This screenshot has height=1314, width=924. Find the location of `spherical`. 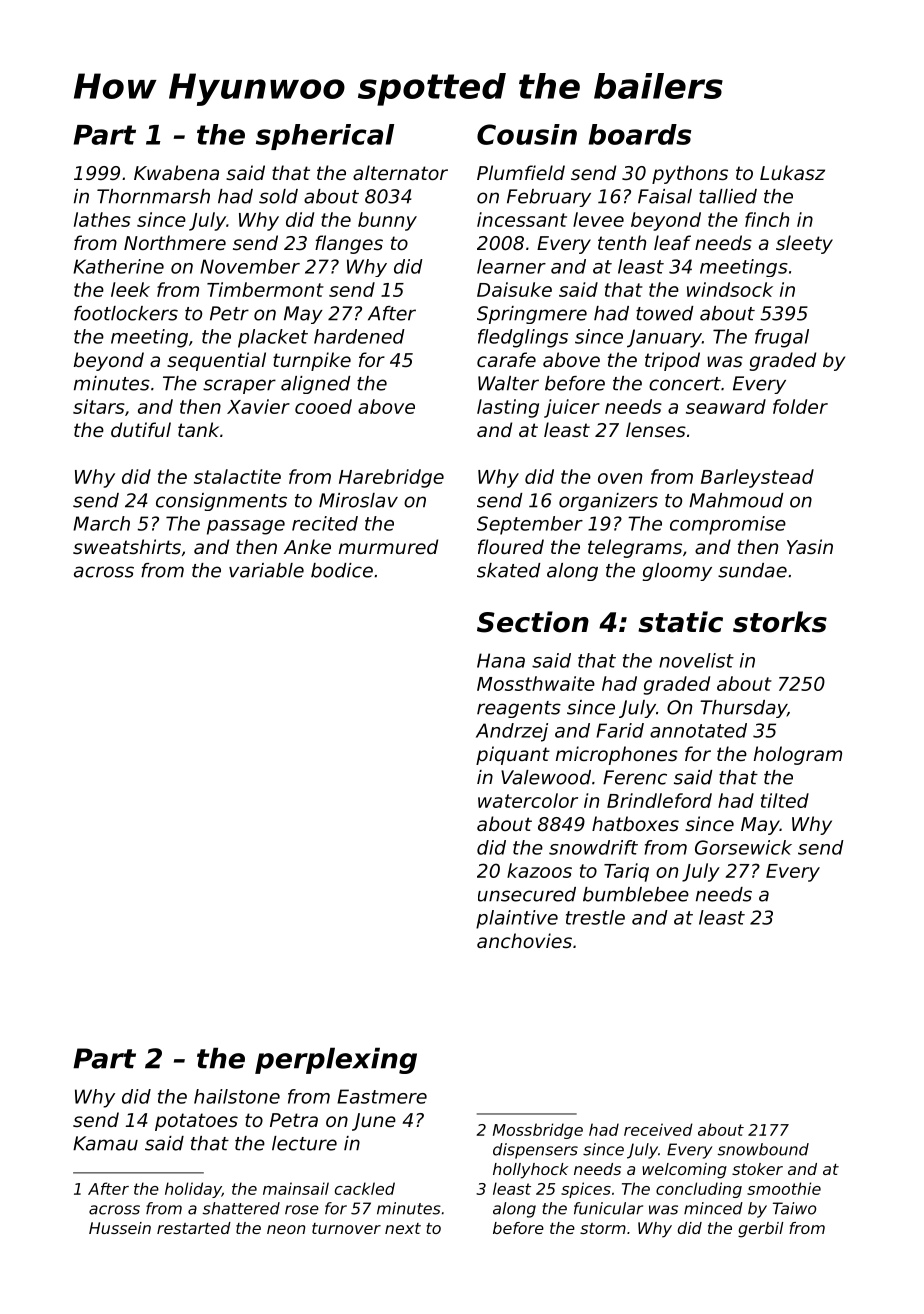

spherical is located at coordinates (325, 137).
